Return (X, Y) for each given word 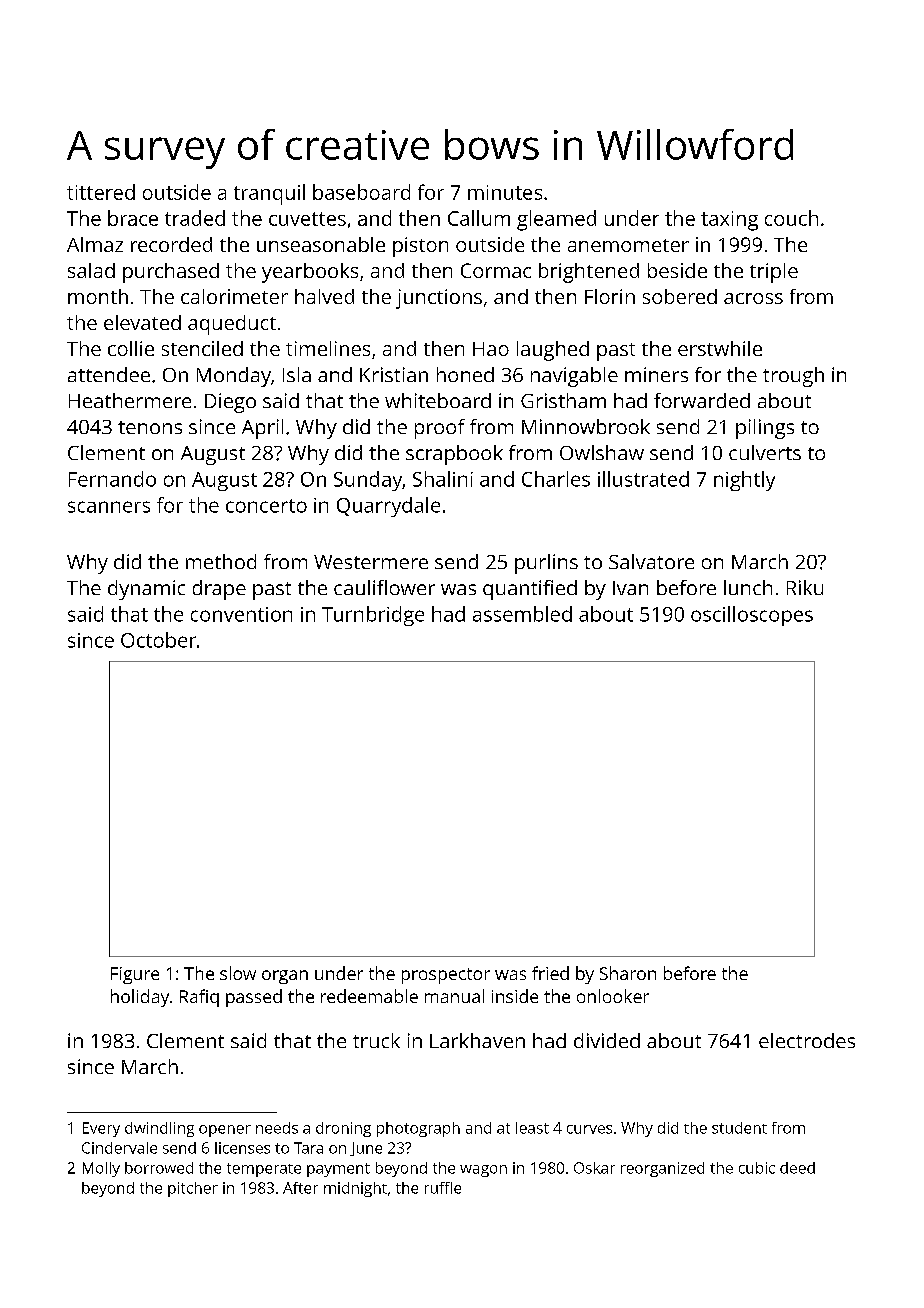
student (739, 1128)
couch (791, 218)
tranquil (269, 194)
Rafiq (199, 998)
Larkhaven (477, 1040)
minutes (505, 192)
